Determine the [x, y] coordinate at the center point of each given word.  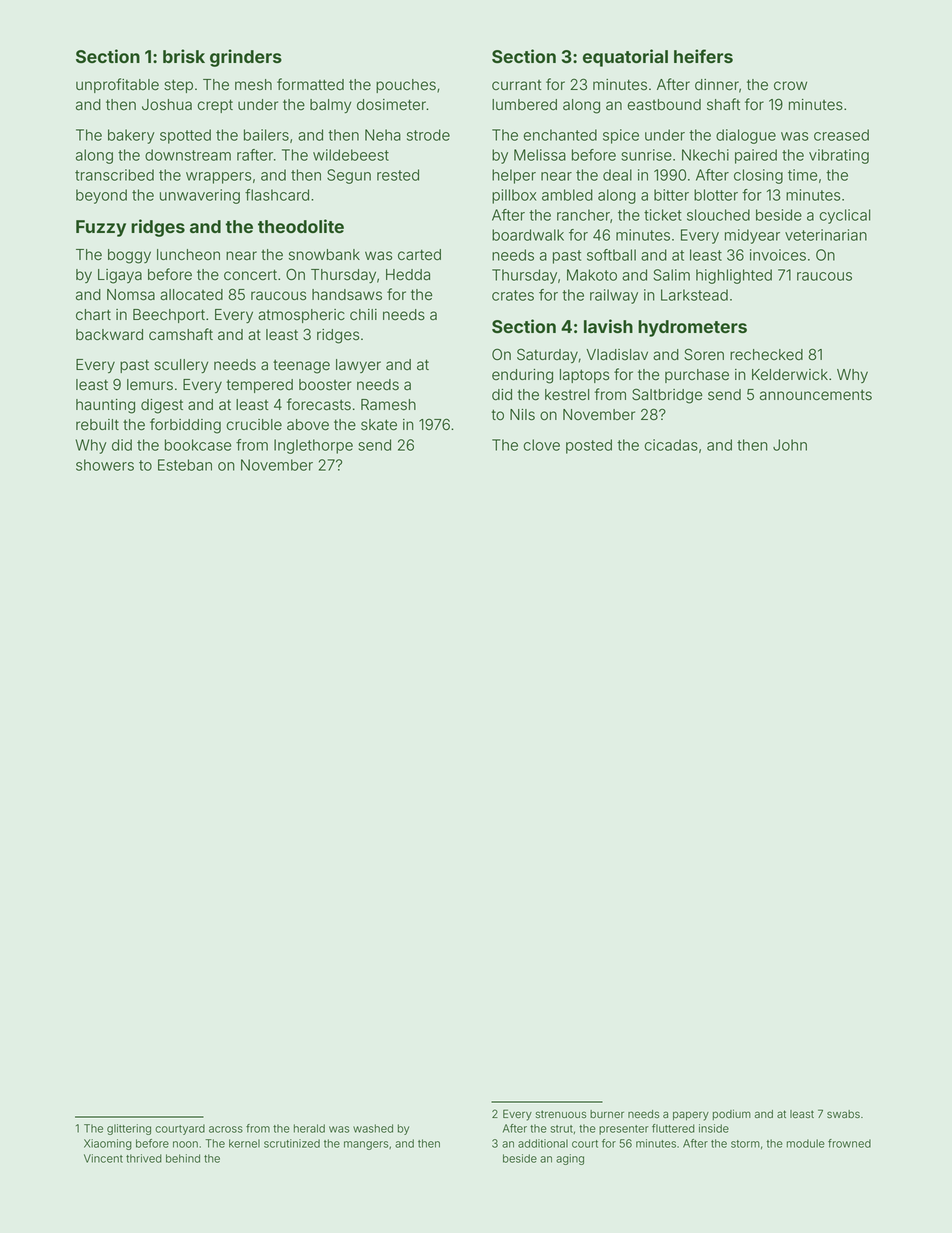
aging [570, 1159]
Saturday [547, 355]
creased [841, 135]
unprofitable [117, 85]
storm [745, 1144]
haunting [105, 406]
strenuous [561, 1114]
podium [732, 1114]
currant [517, 85]
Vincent [103, 1158]
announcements [816, 395]
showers [105, 465]
